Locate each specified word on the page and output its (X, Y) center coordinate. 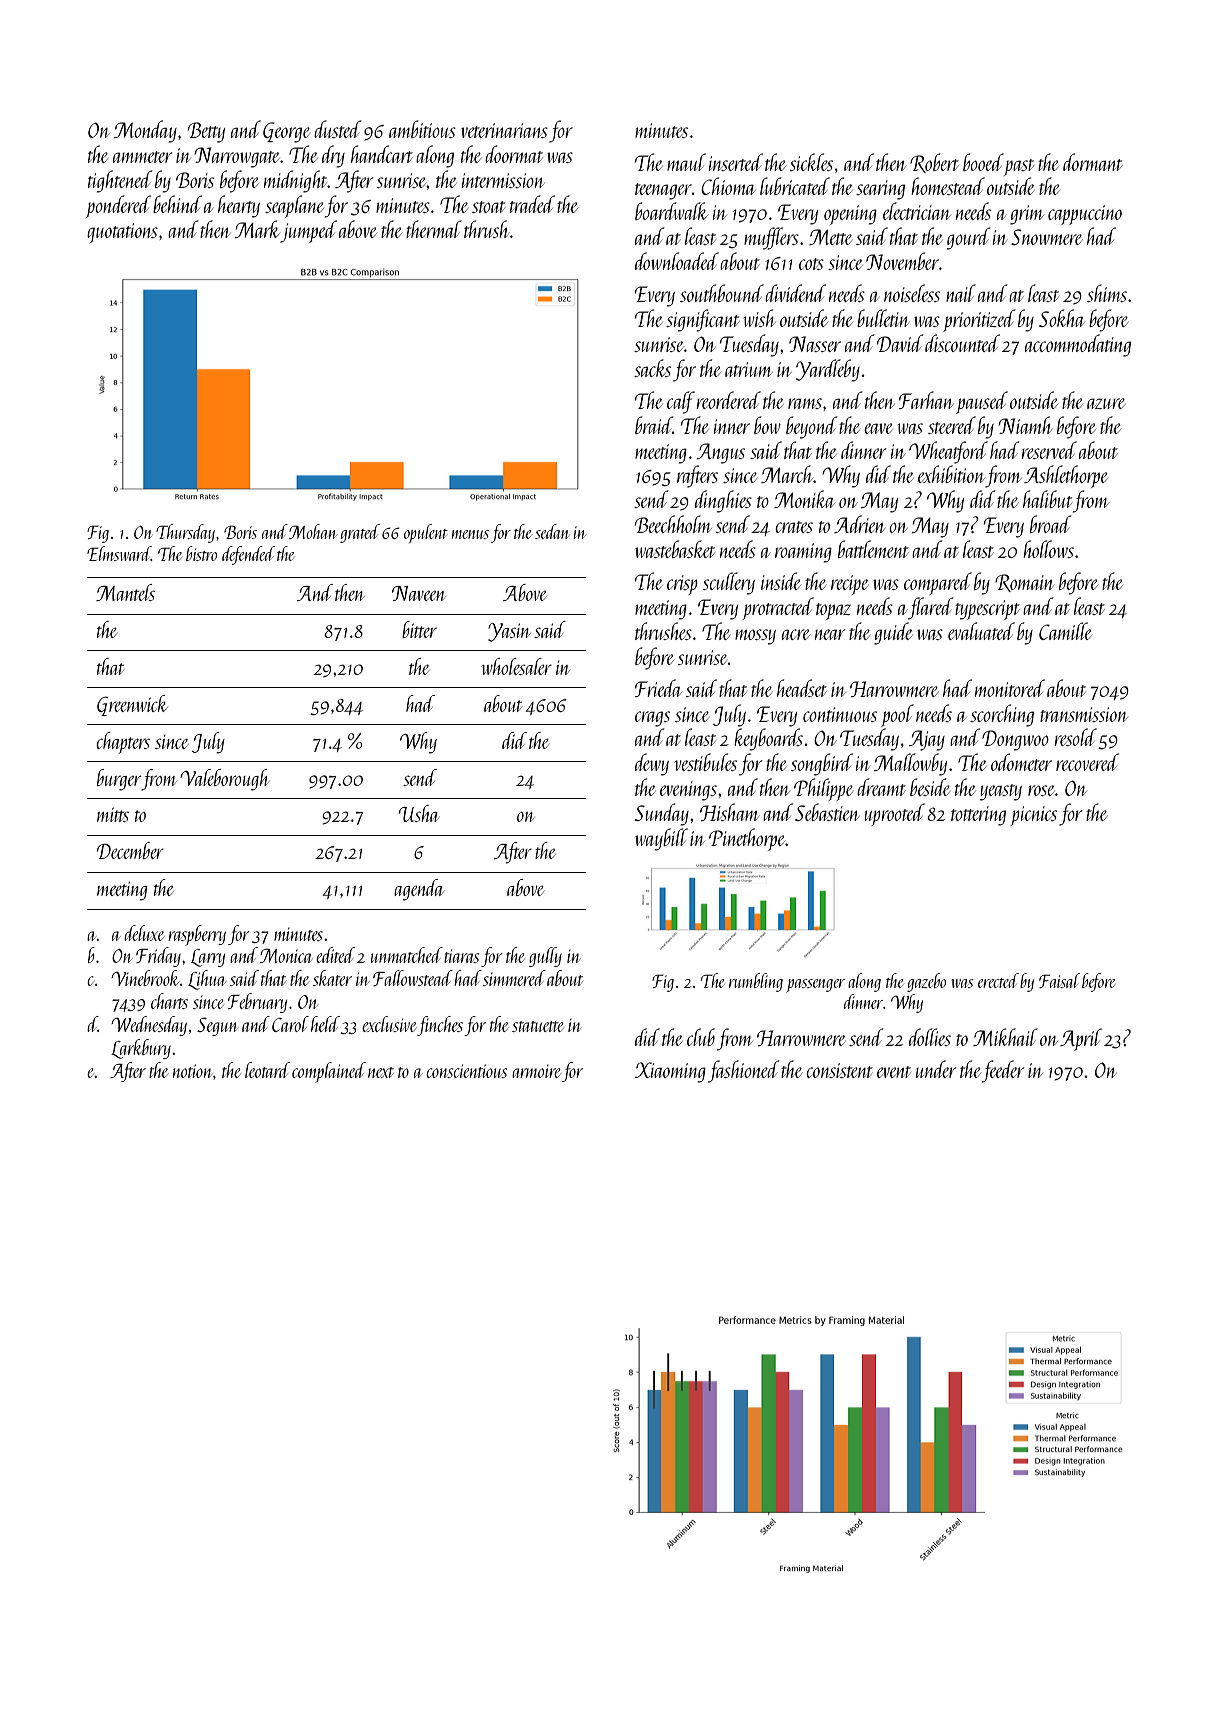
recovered (1087, 762)
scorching (1002, 715)
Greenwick (132, 705)
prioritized (979, 320)
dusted (338, 129)
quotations (122, 233)
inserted (736, 162)
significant (702, 320)
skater (332, 978)
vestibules (706, 762)
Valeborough (224, 780)
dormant (1092, 162)
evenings (688, 791)
